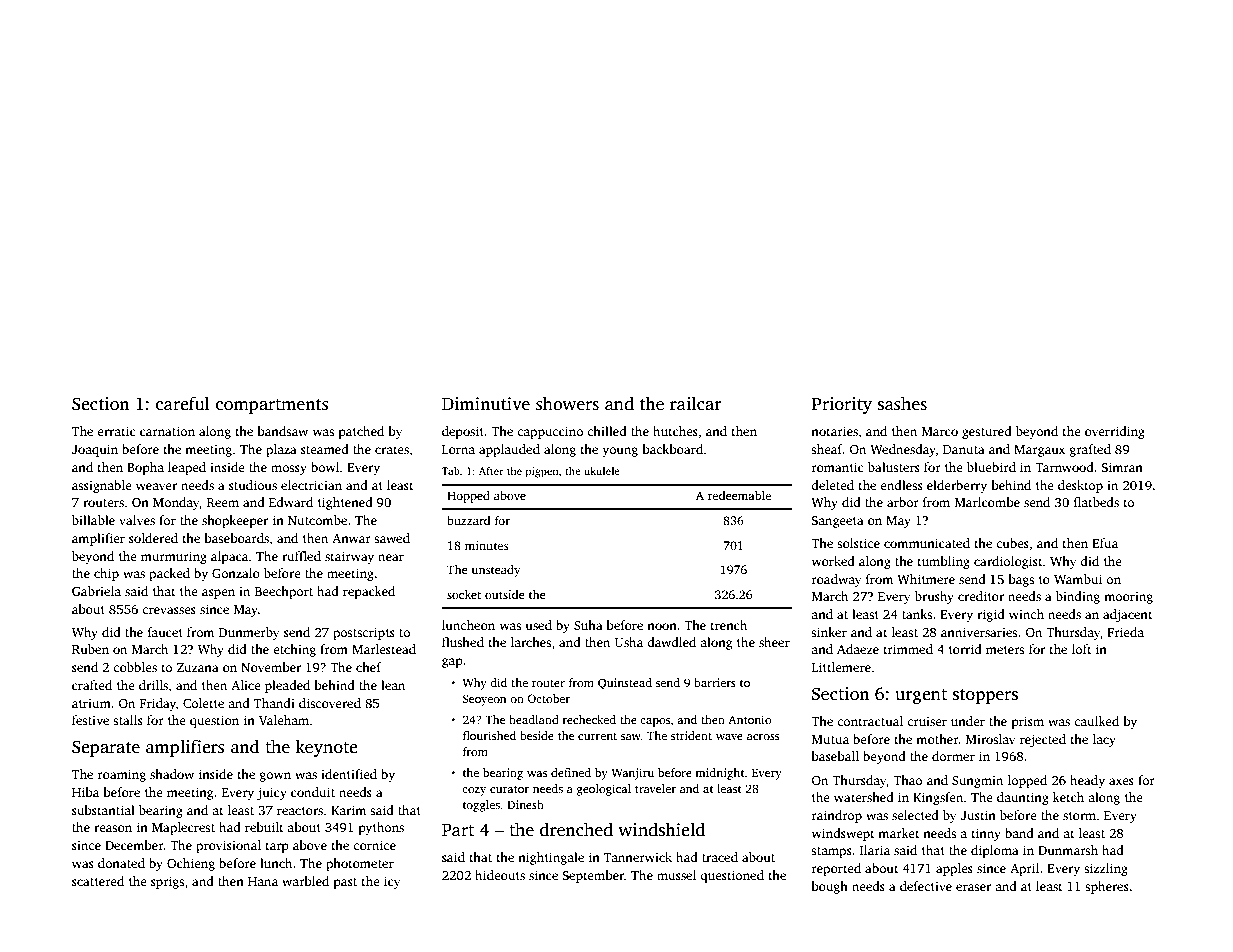 The height and width of the screenshot is (952, 1233). I want to click on Margaux, so click(1039, 451).
